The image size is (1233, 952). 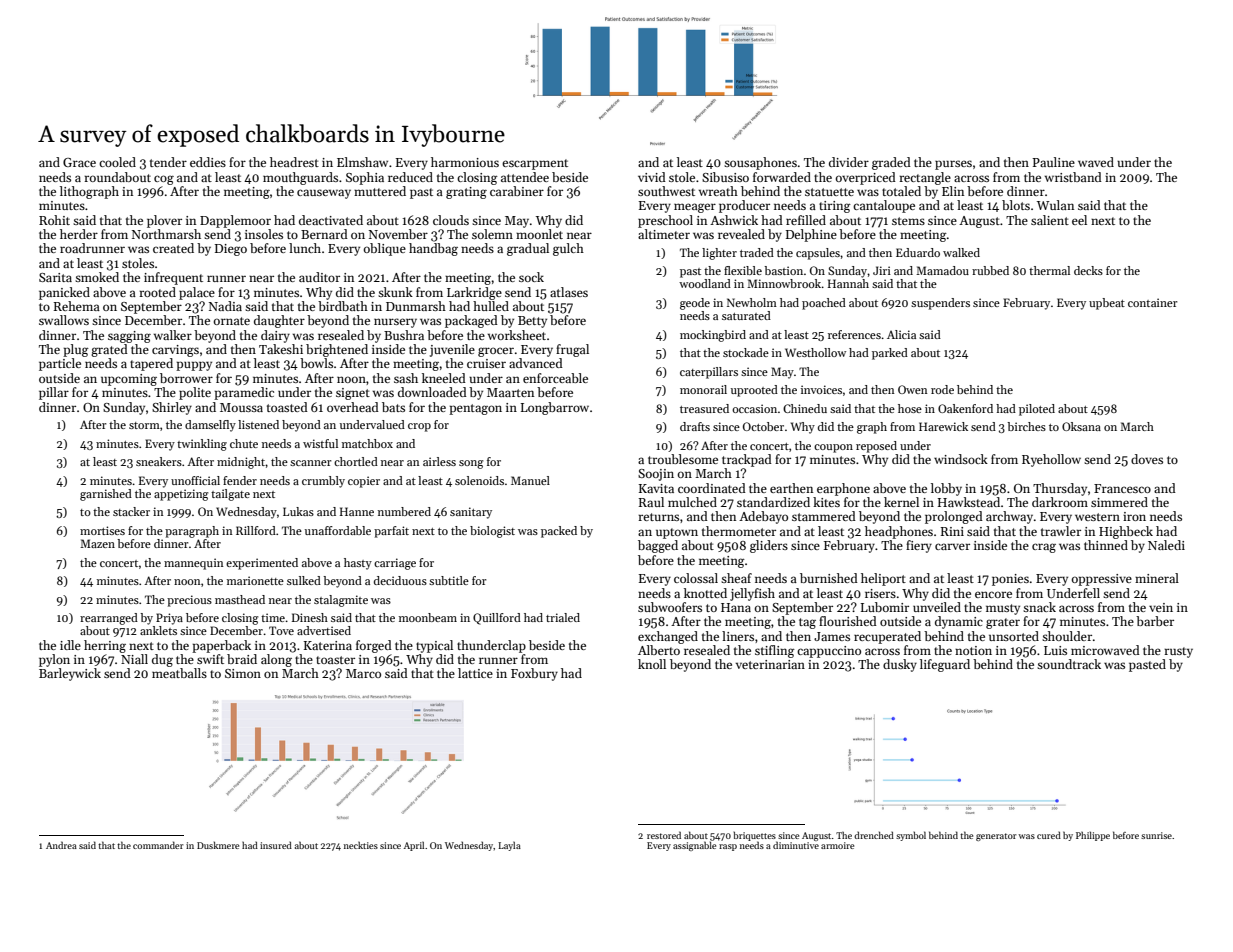 What do you see at coordinates (497, 619) in the image?
I see `Quillford` at bounding box center [497, 619].
